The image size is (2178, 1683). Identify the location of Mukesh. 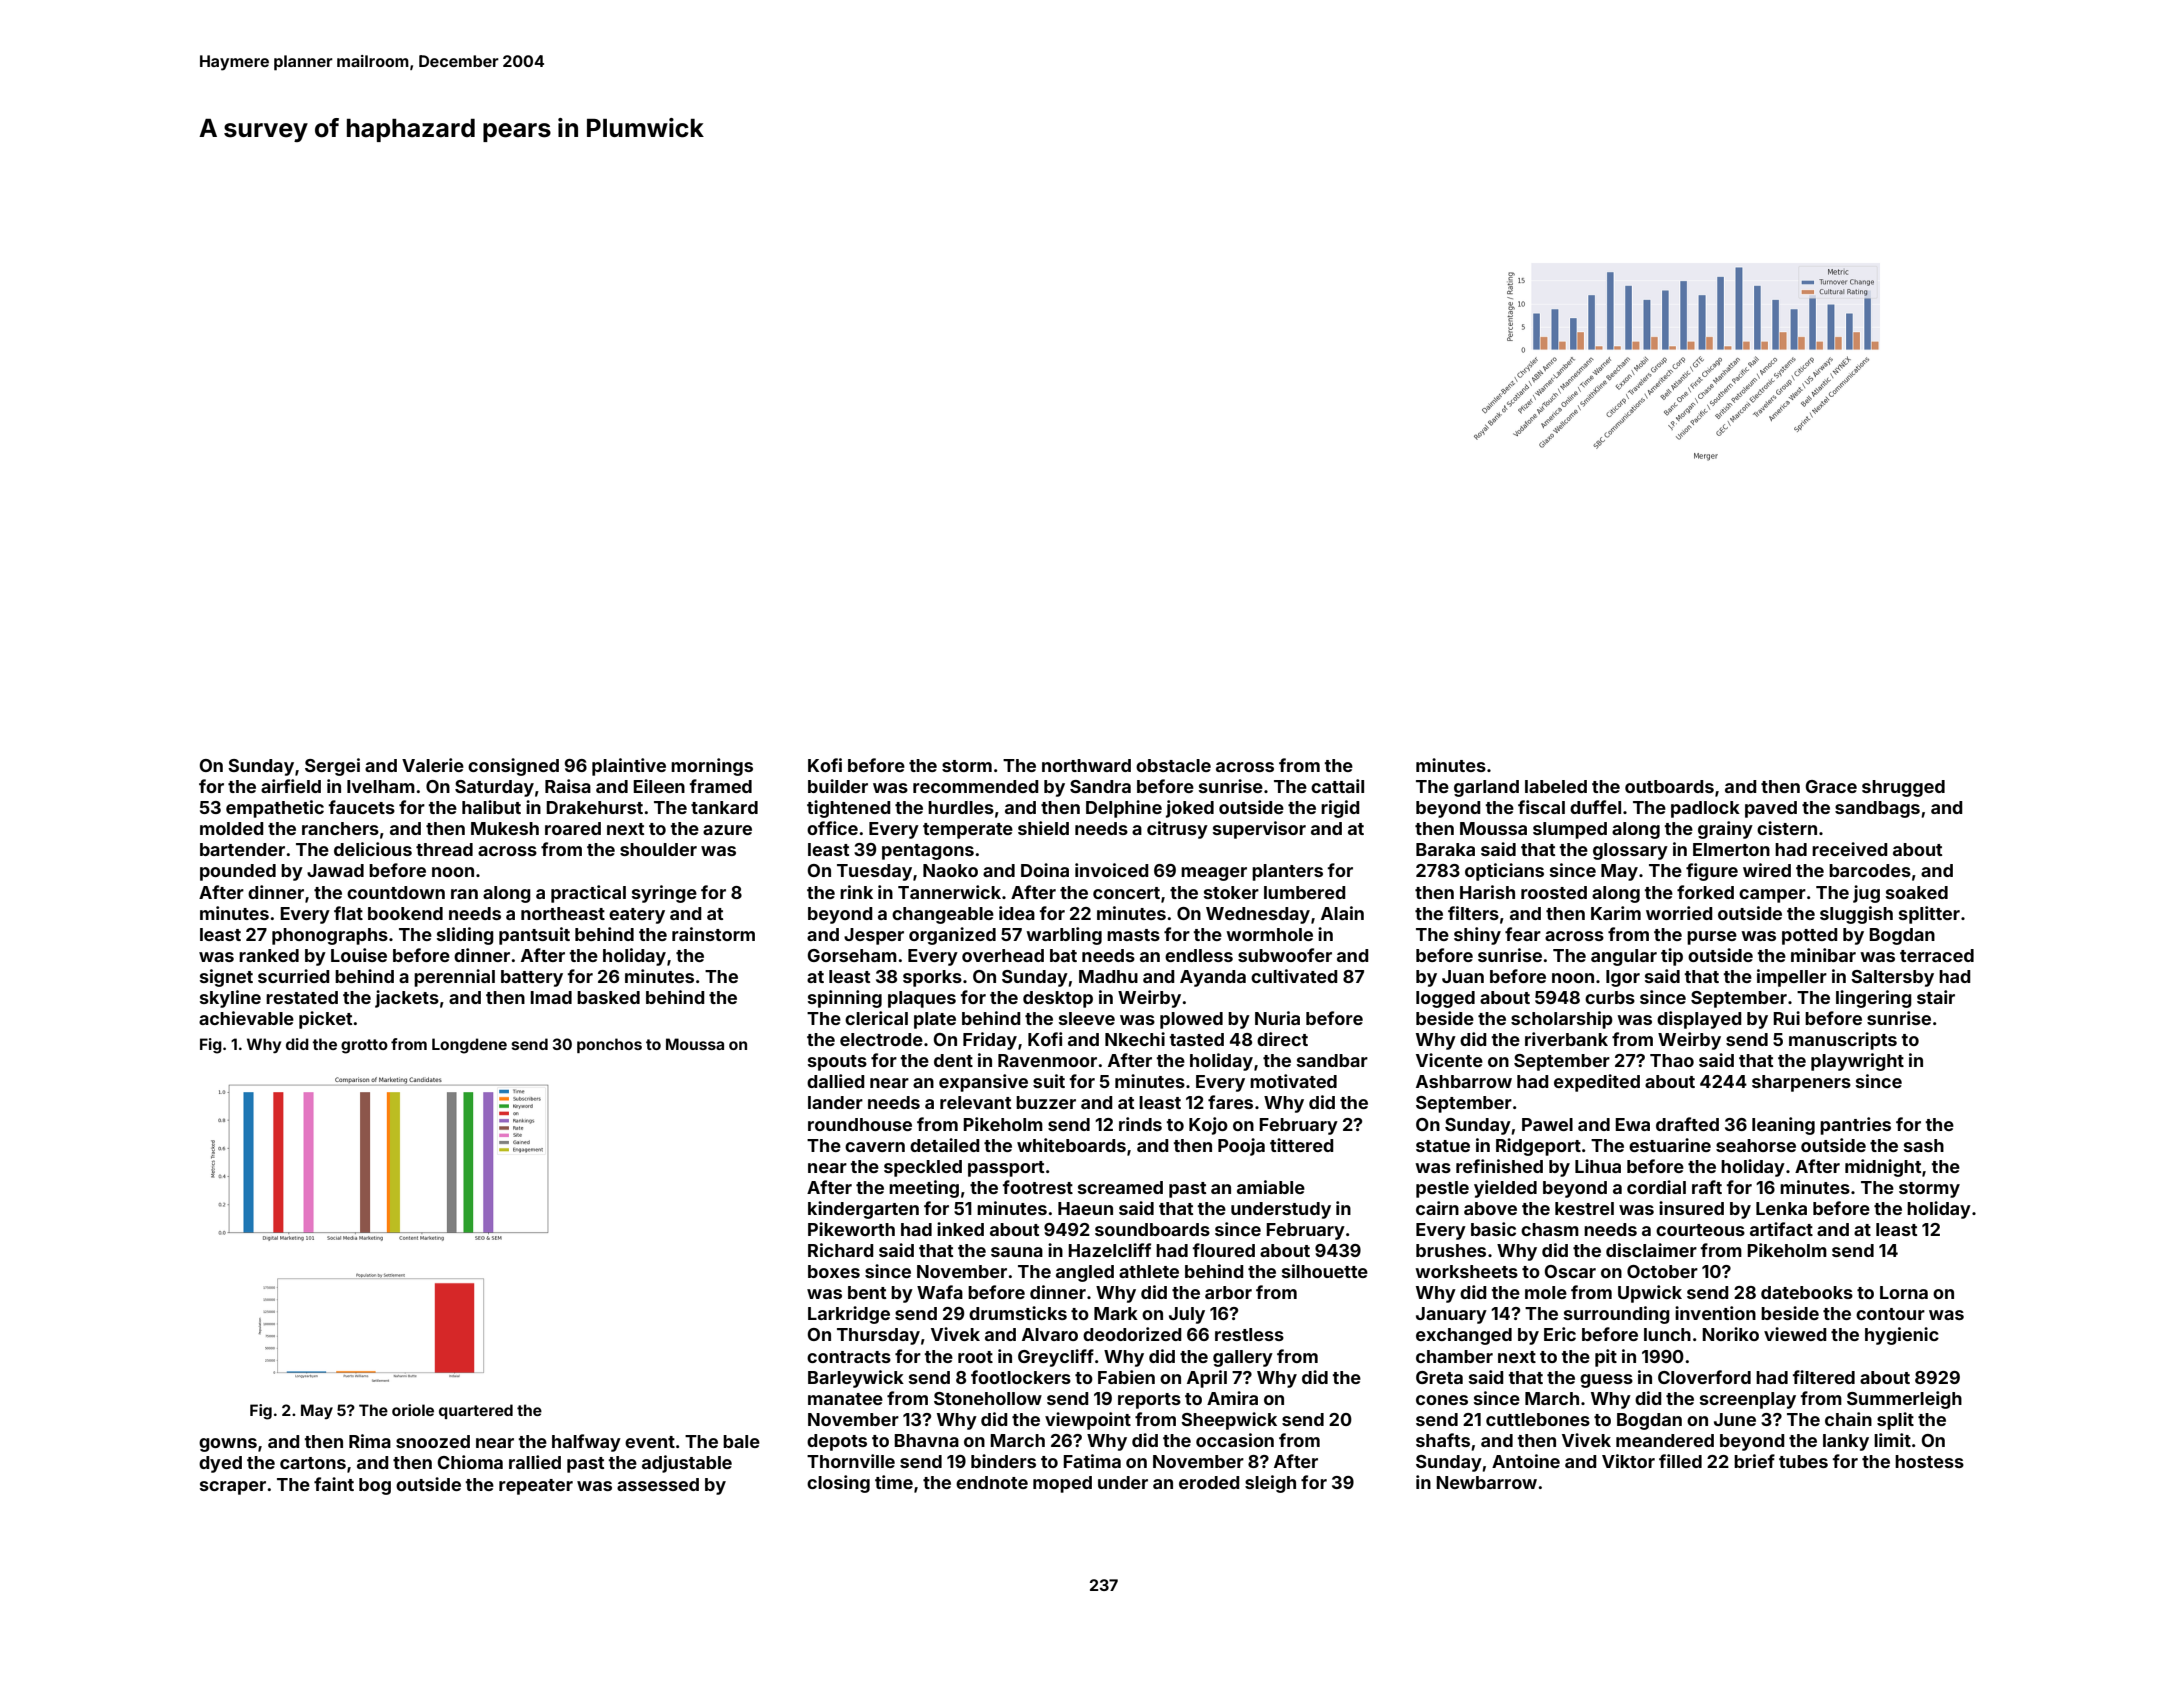
(505, 828).
